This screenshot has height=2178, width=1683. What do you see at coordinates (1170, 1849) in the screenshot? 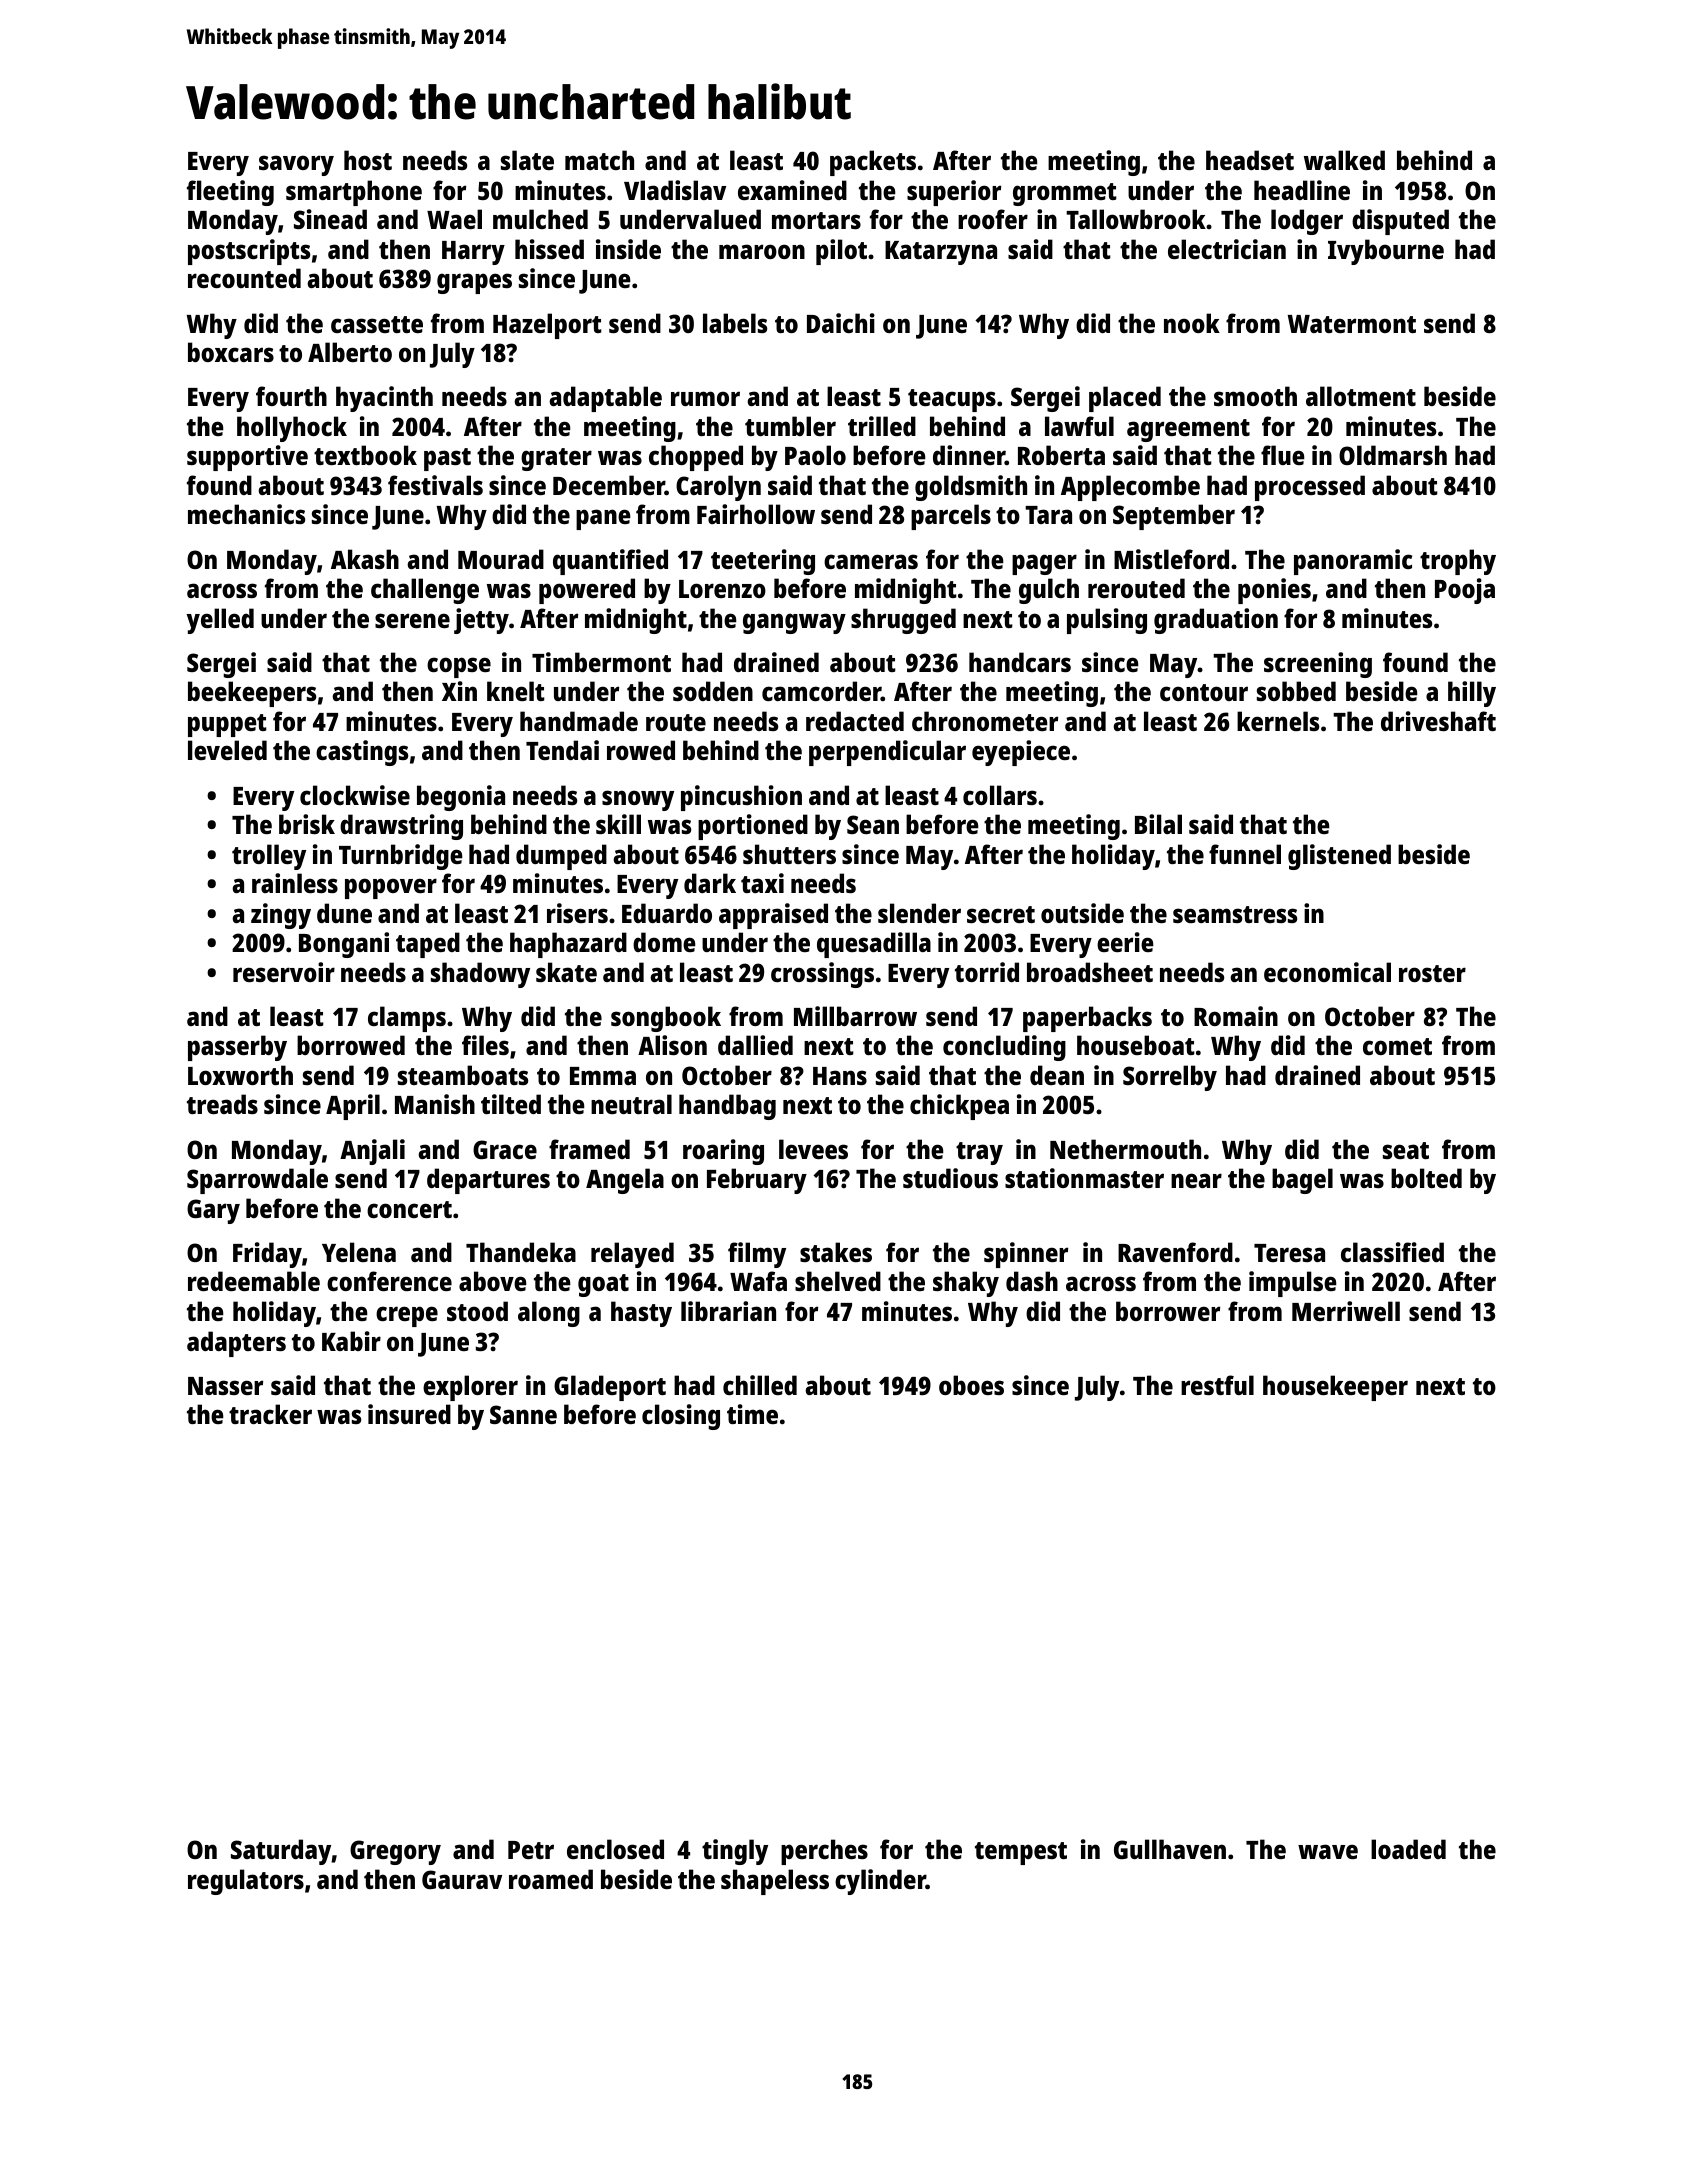
I see `Gullhaven` at bounding box center [1170, 1849].
